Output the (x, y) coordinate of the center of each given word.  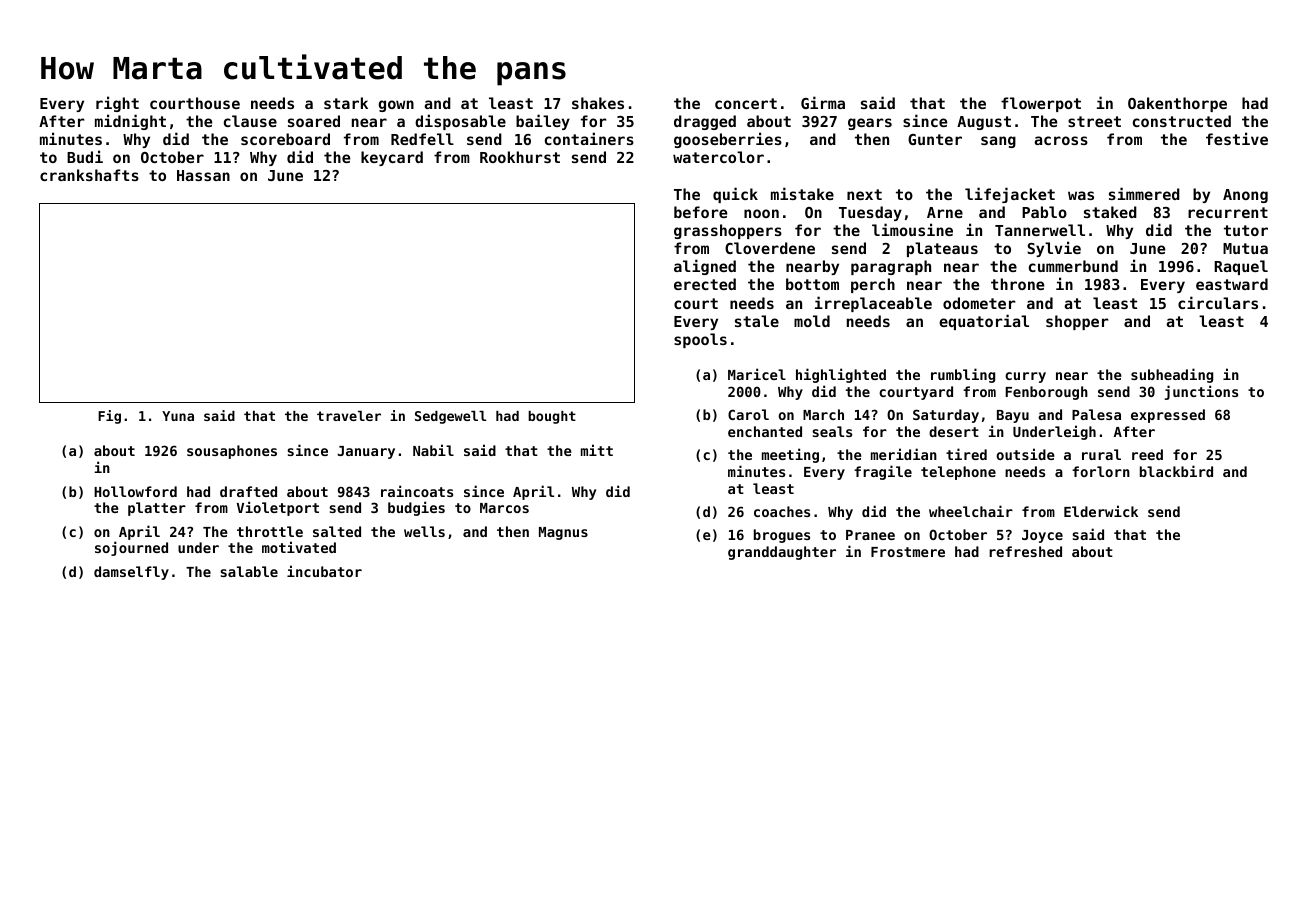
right (117, 104)
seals (832, 431)
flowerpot (1041, 104)
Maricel (757, 374)
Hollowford (135, 491)
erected (705, 284)
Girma (823, 102)
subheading (1172, 375)
